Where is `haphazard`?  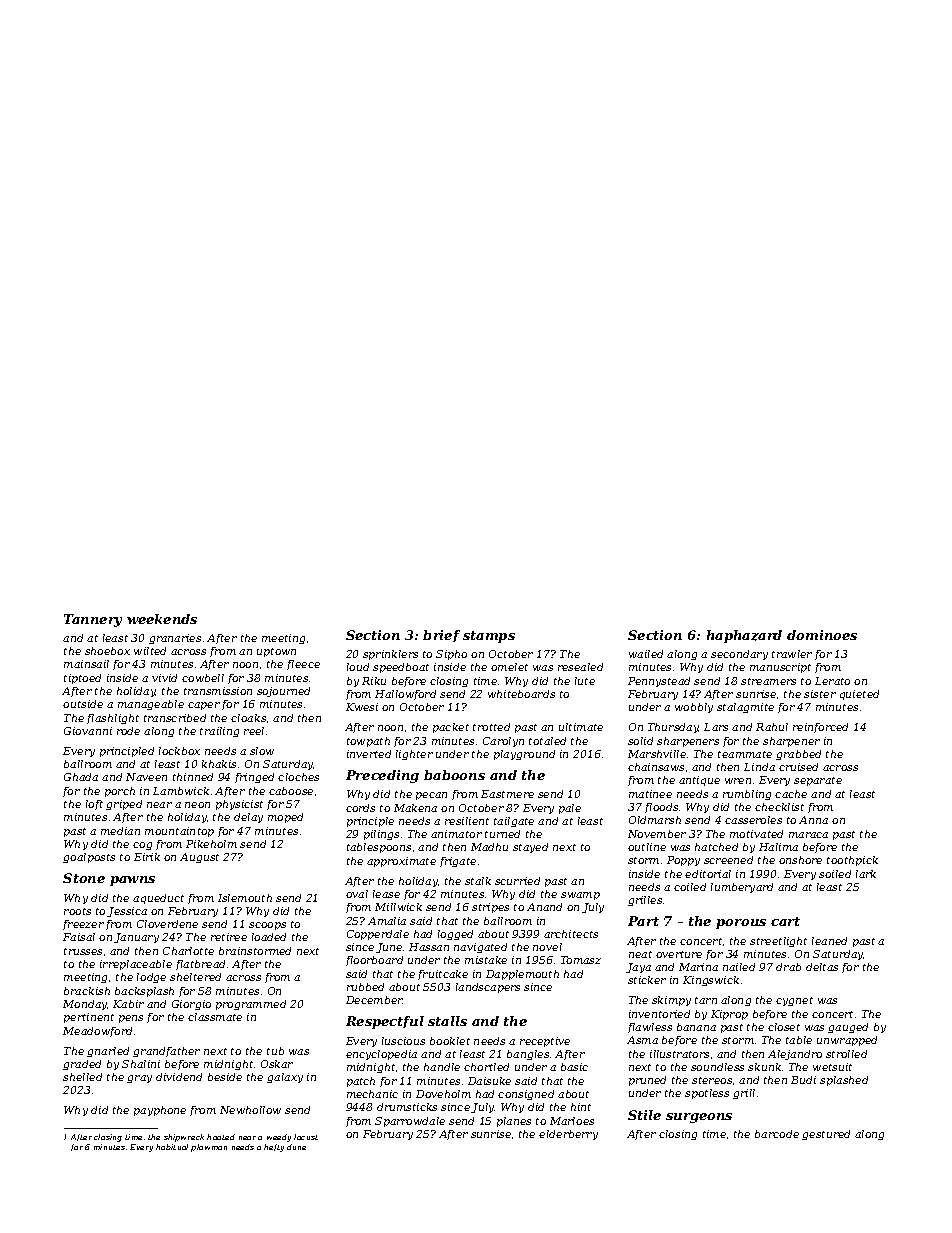 haphazard is located at coordinates (744, 636).
